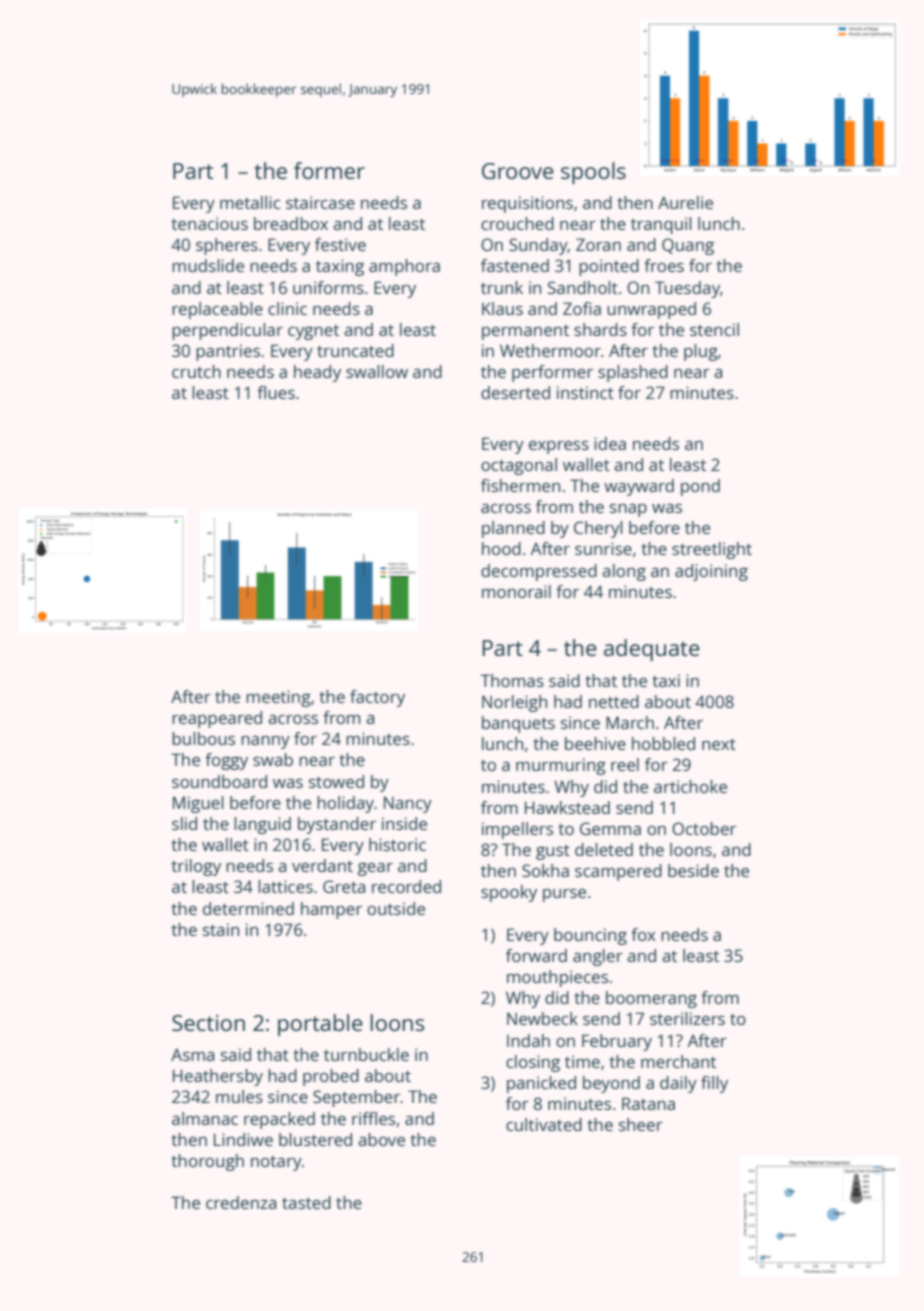 This screenshot has width=924, height=1311. What do you see at coordinates (262, 825) in the screenshot?
I see `languid` at bounding box center [262, 825].
